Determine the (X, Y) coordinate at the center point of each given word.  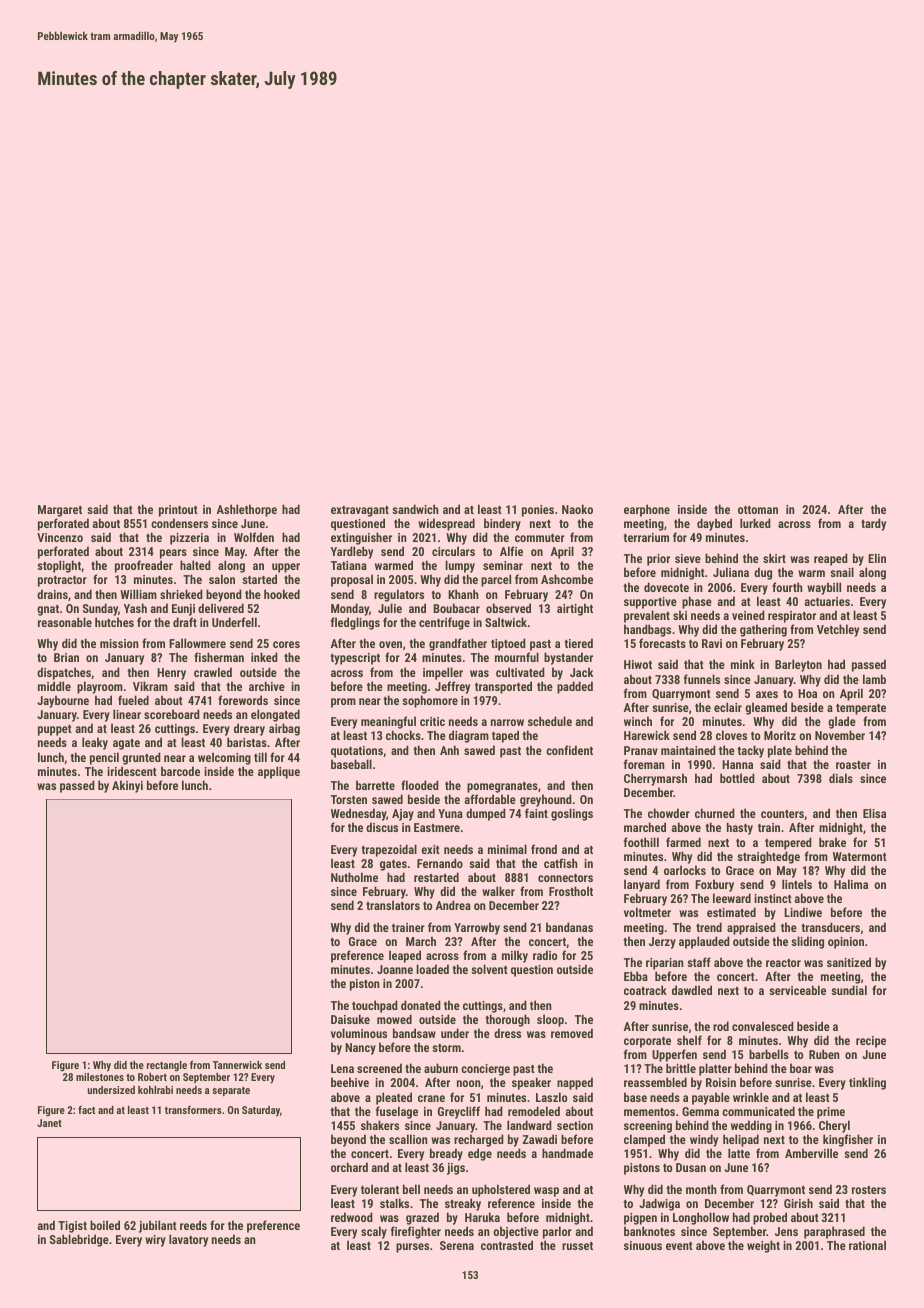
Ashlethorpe (247, 510)
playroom (100, 687)
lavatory (188, 1240)
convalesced (763, 1026)
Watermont (860, 856)
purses (412, 1248)
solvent (489, 969)
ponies (538, 511)
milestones (100, 1077)
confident (569, 750)
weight (763, 1246)
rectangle (167, 1066)
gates (393, 865)
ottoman (758, 510)
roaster (853, 765)
